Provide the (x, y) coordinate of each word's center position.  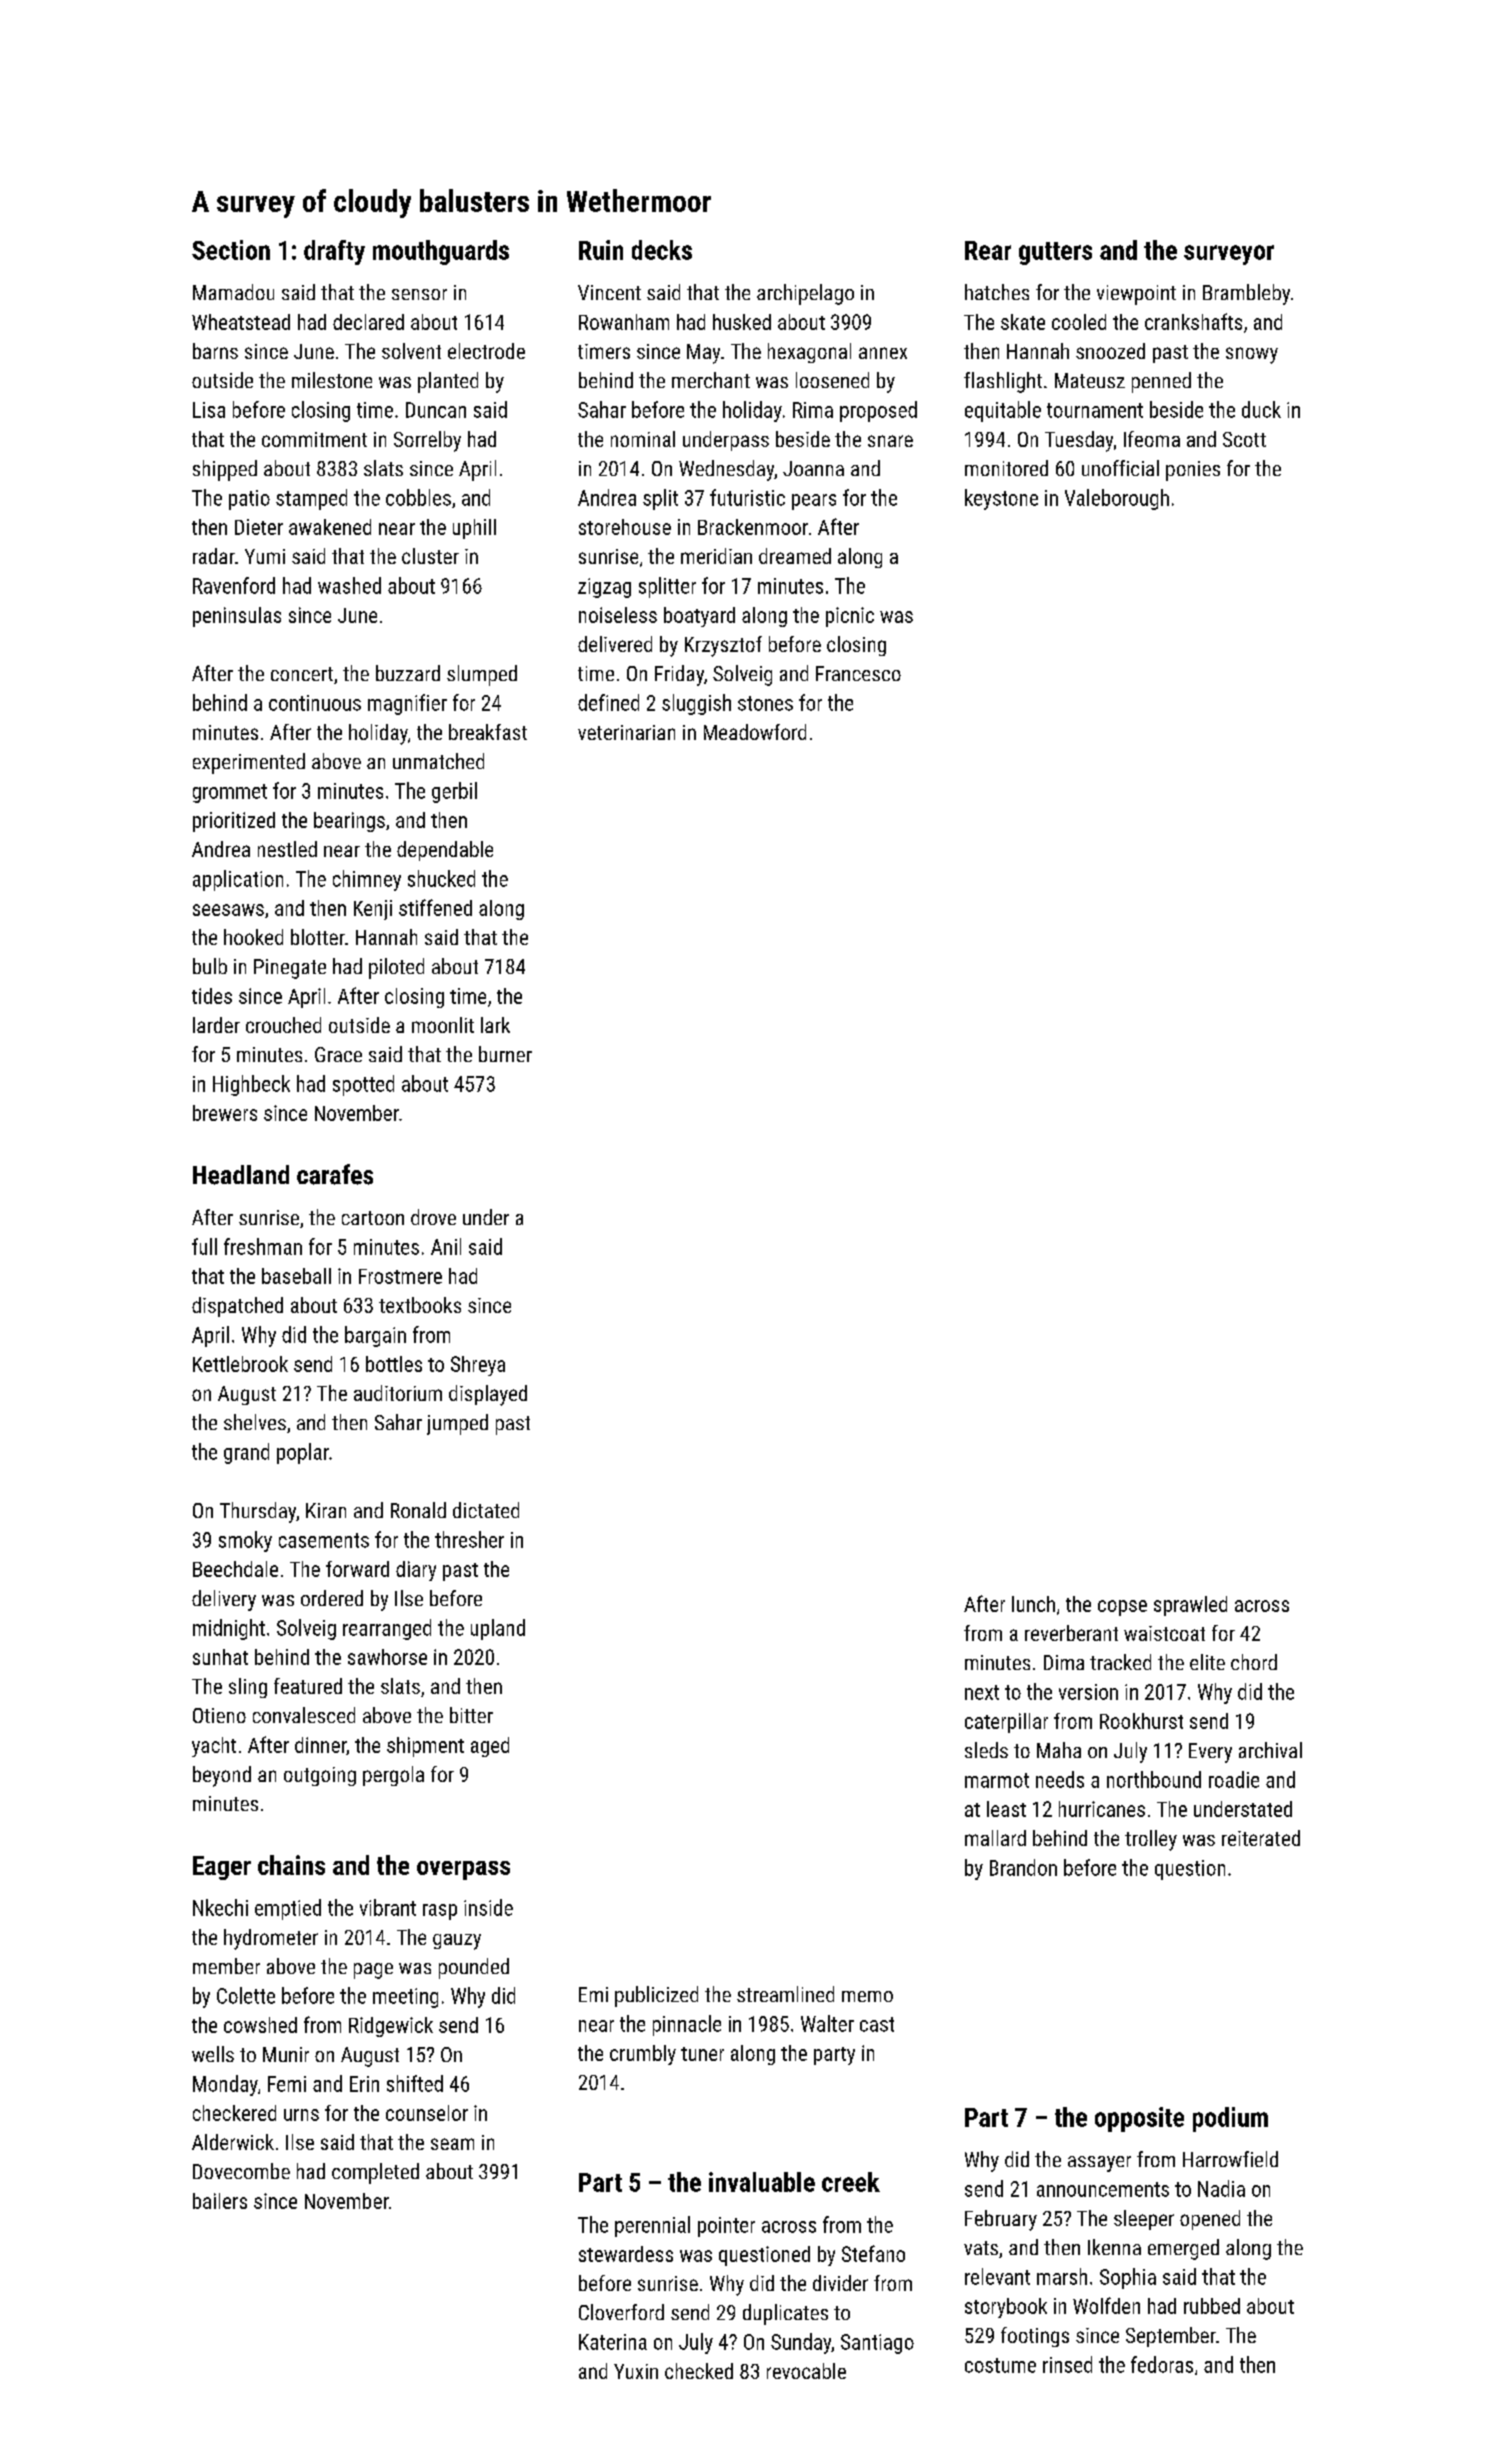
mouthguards (441, 252)
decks (662, 250)
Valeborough (1117, 499)
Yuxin (636, 2371)
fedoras (1162, 2364)
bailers (220, 2201)
